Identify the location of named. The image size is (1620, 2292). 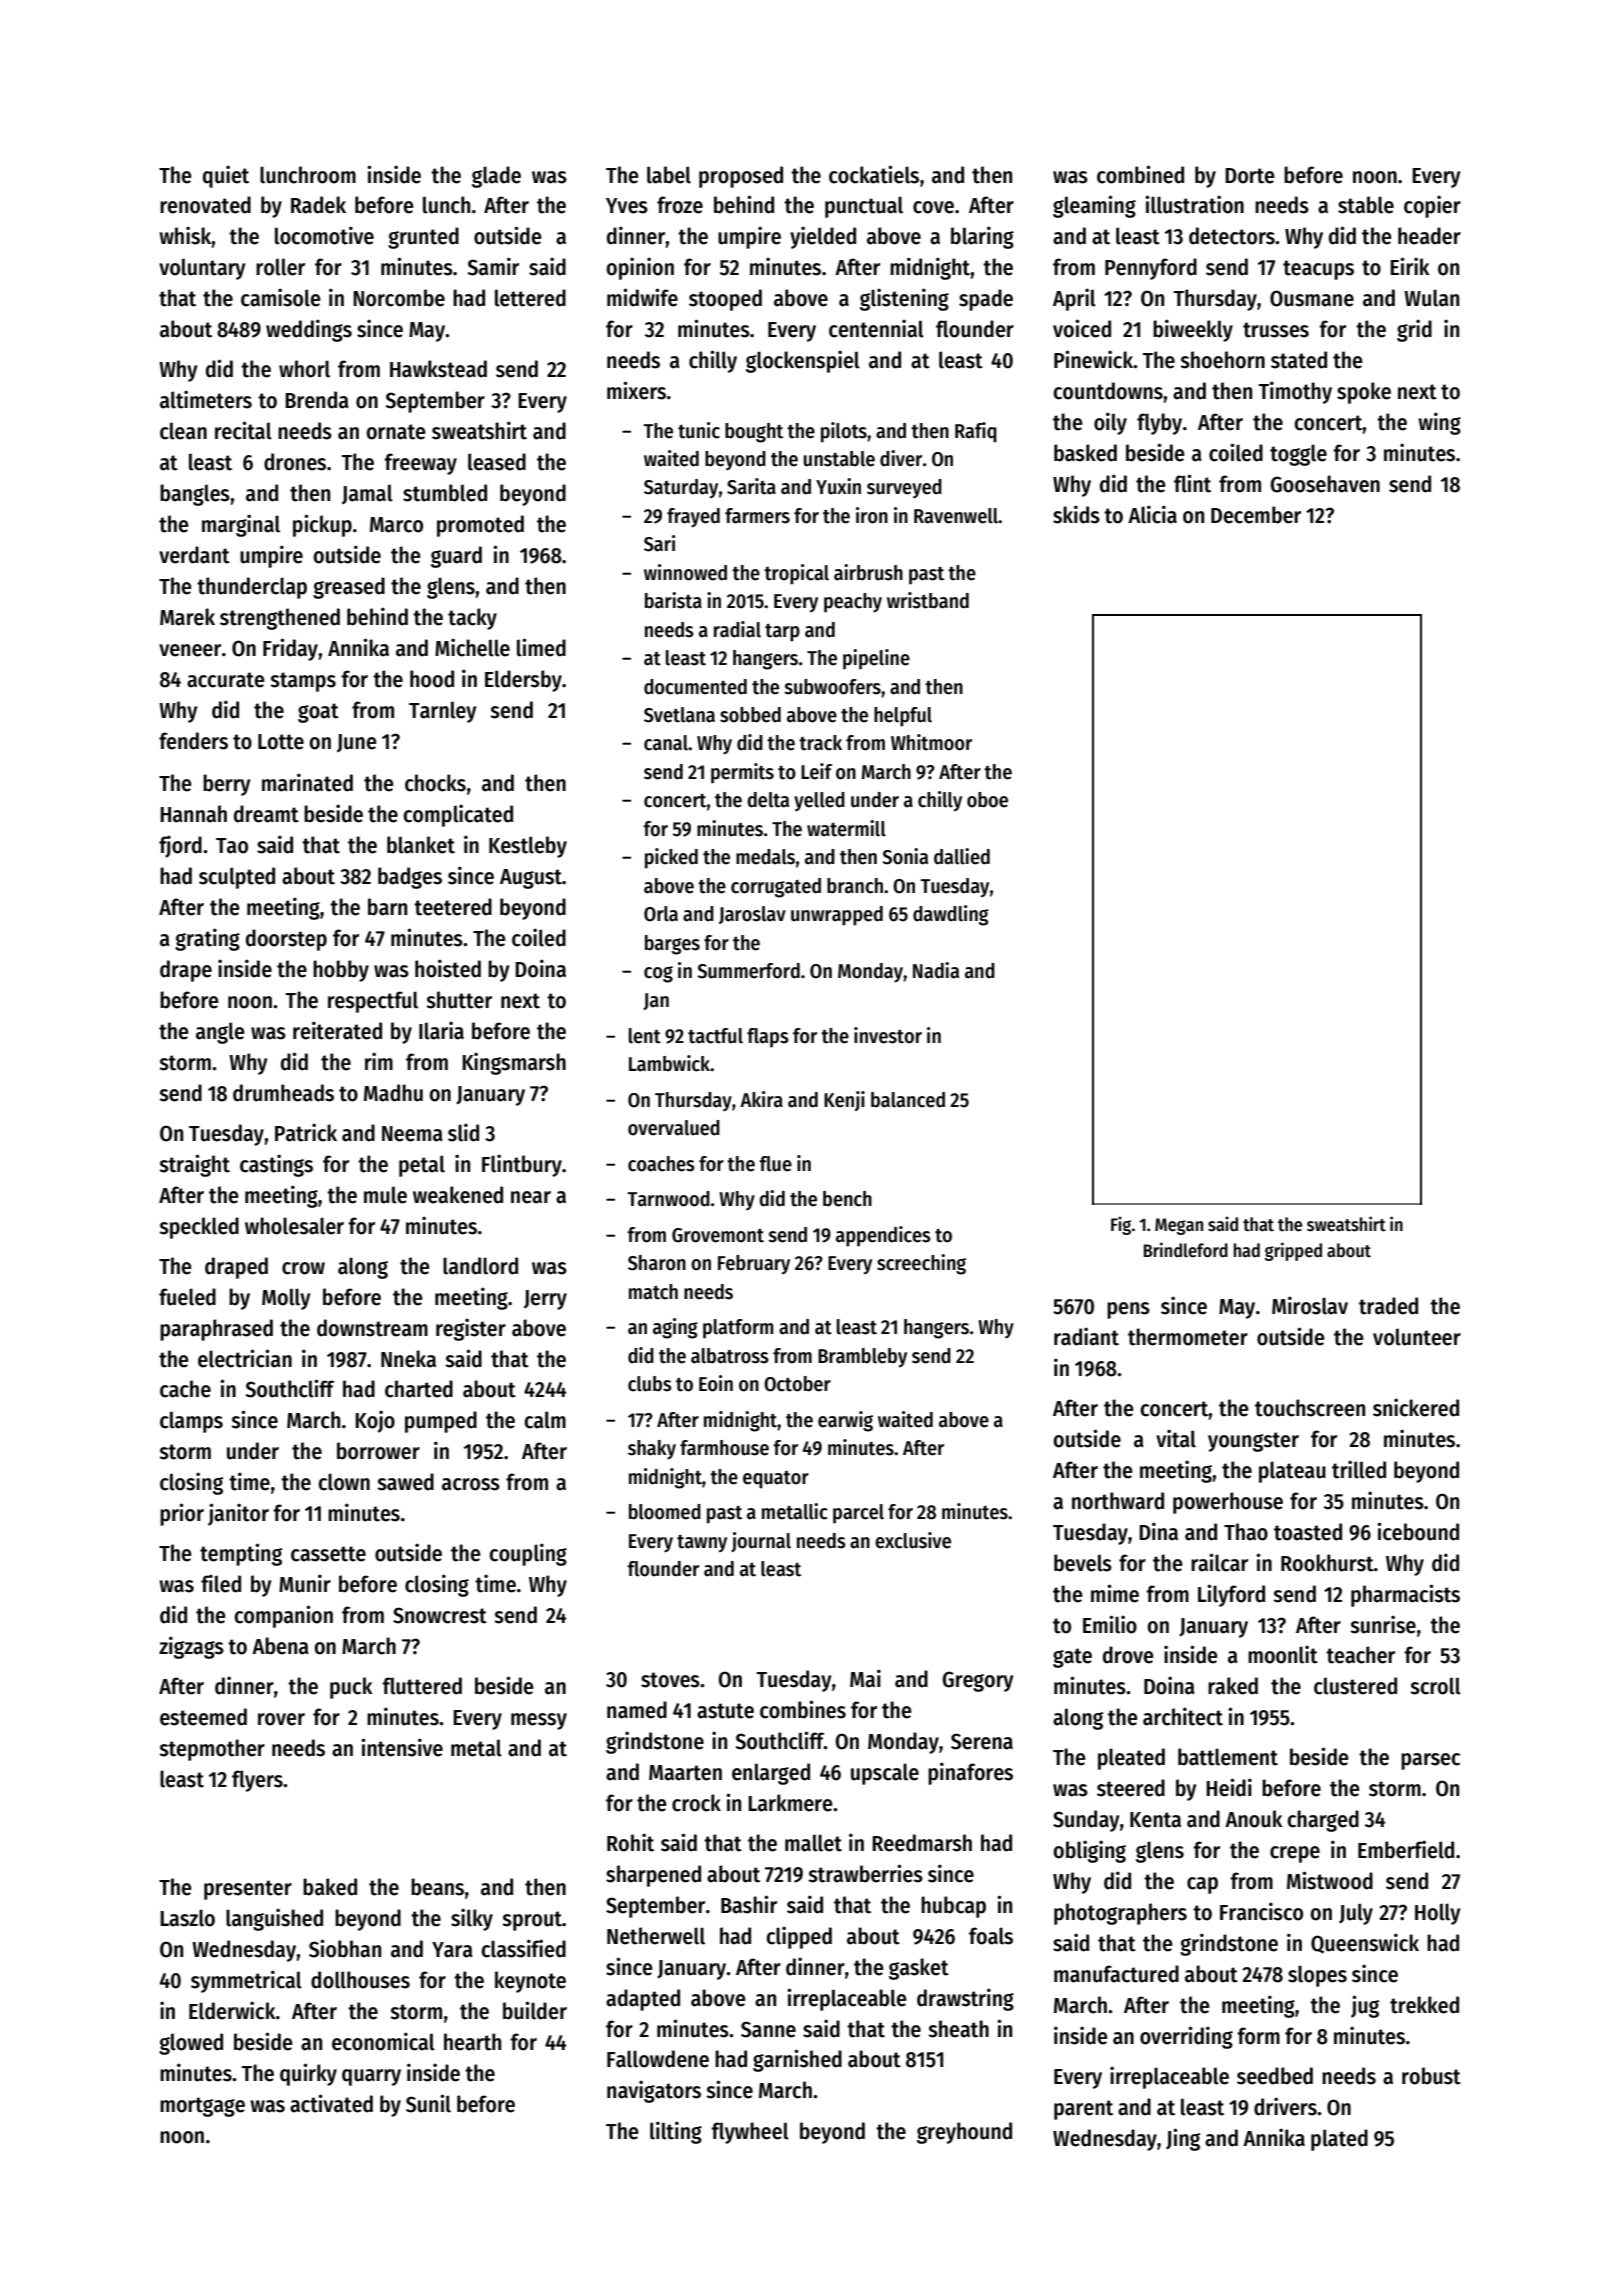
(637, 1710).
